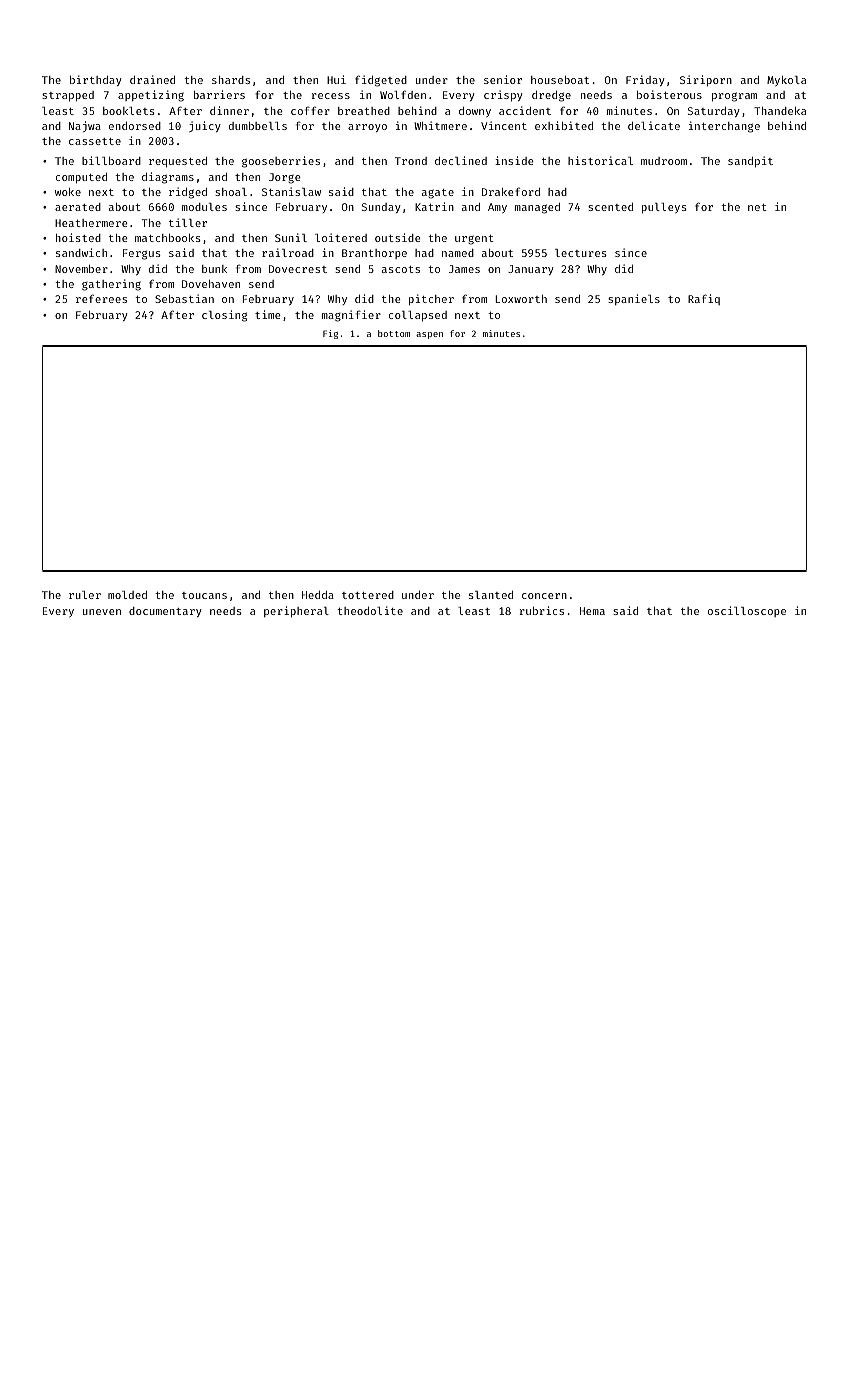  I want to click on referees, so click(101, 298).
